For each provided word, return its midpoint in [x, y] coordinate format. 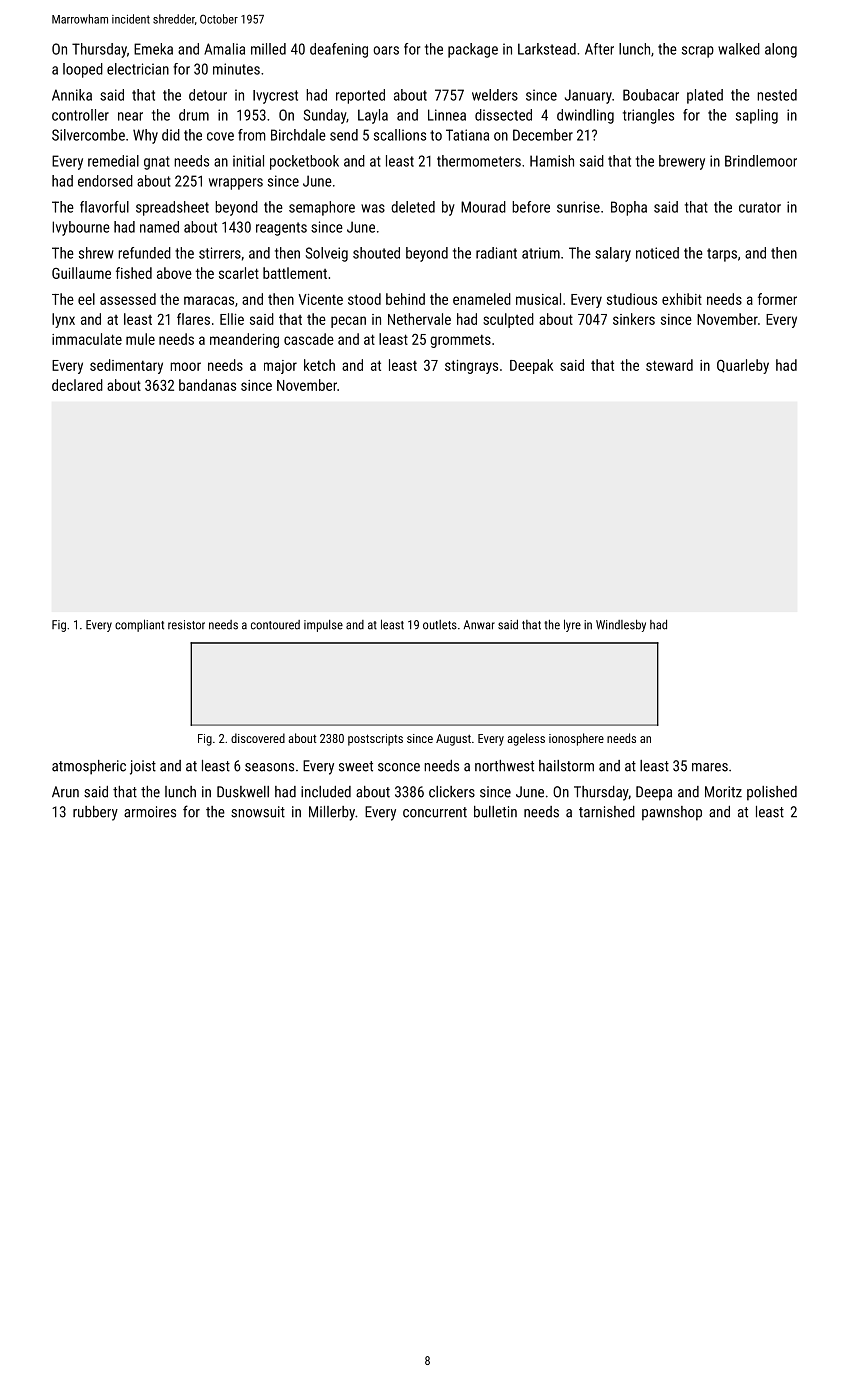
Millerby [332, 813]
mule [140, 339]
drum [194, 115]
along [781, 50]
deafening [339, 50]
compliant [139, 625]
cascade [309, 339]
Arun [65, 792]
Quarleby [743, 366]
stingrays [471, 367]
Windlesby [621, 626]
